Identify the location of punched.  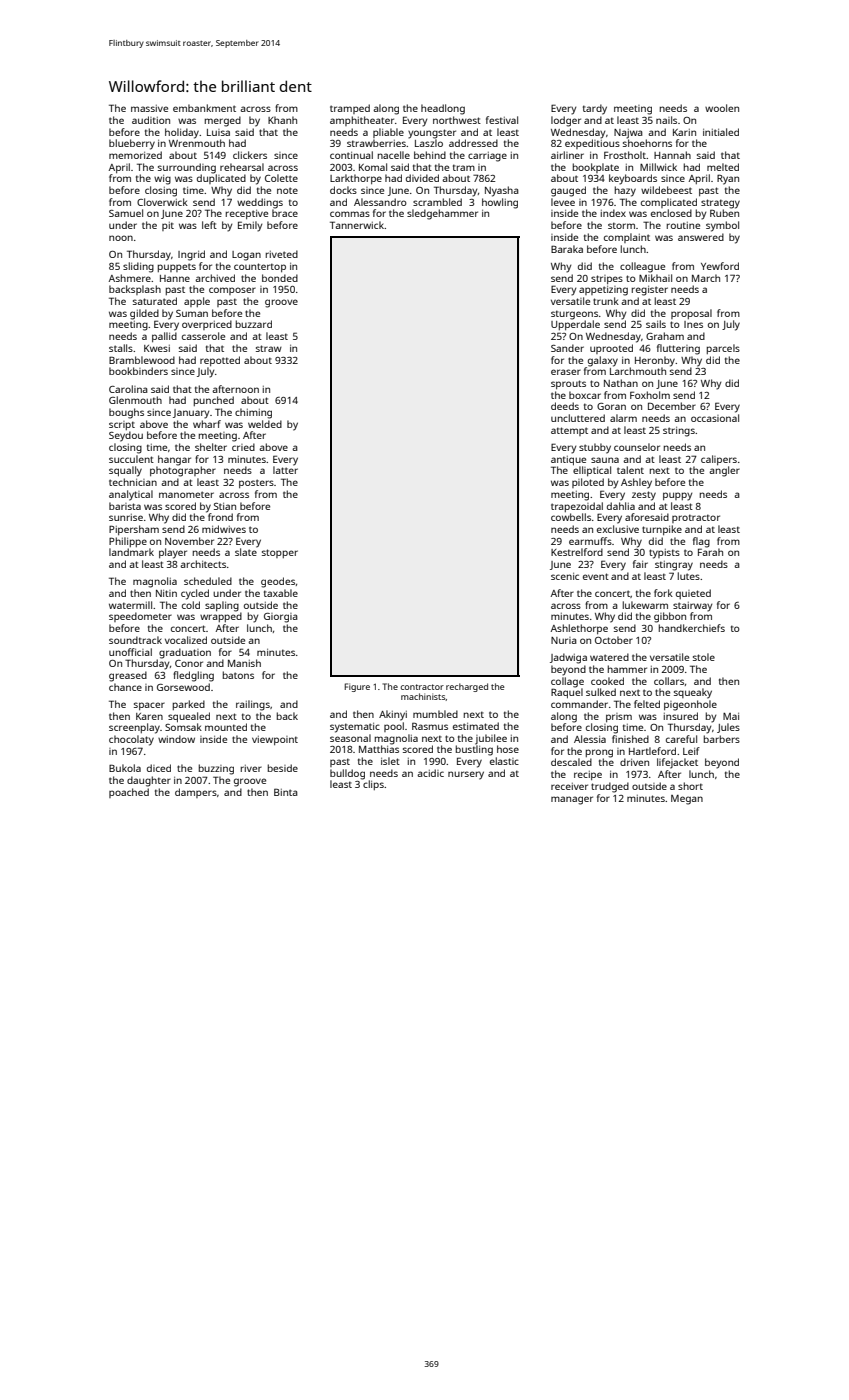
(214, 401).
